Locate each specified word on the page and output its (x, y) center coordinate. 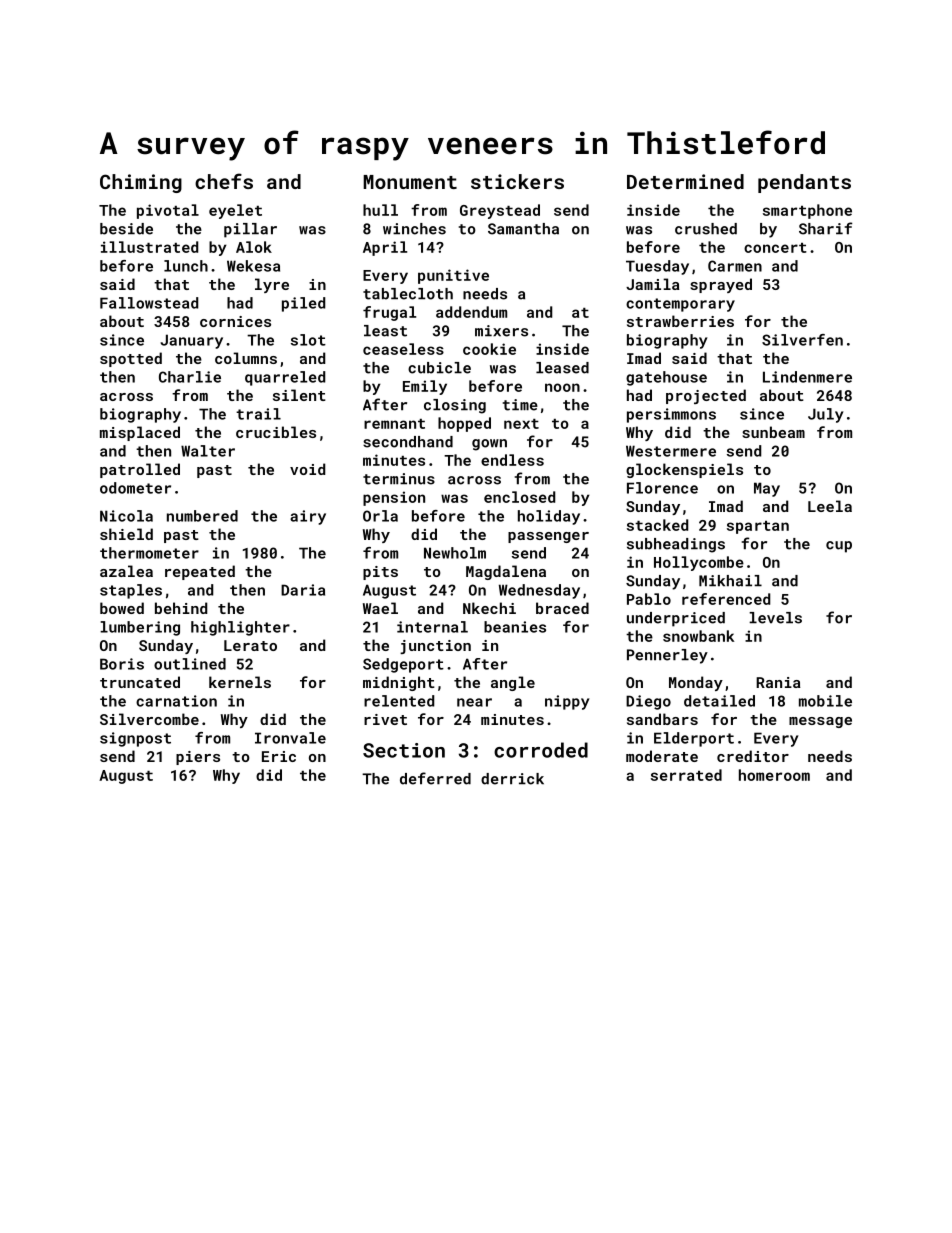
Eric (279, 756)
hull (380, 210)
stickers (517, 181)
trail (258, 414)
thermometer (149, 553)
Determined (685, 181)
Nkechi (489, 608)
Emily (425, 387)
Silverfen (802, 340)
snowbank (698, 636)
